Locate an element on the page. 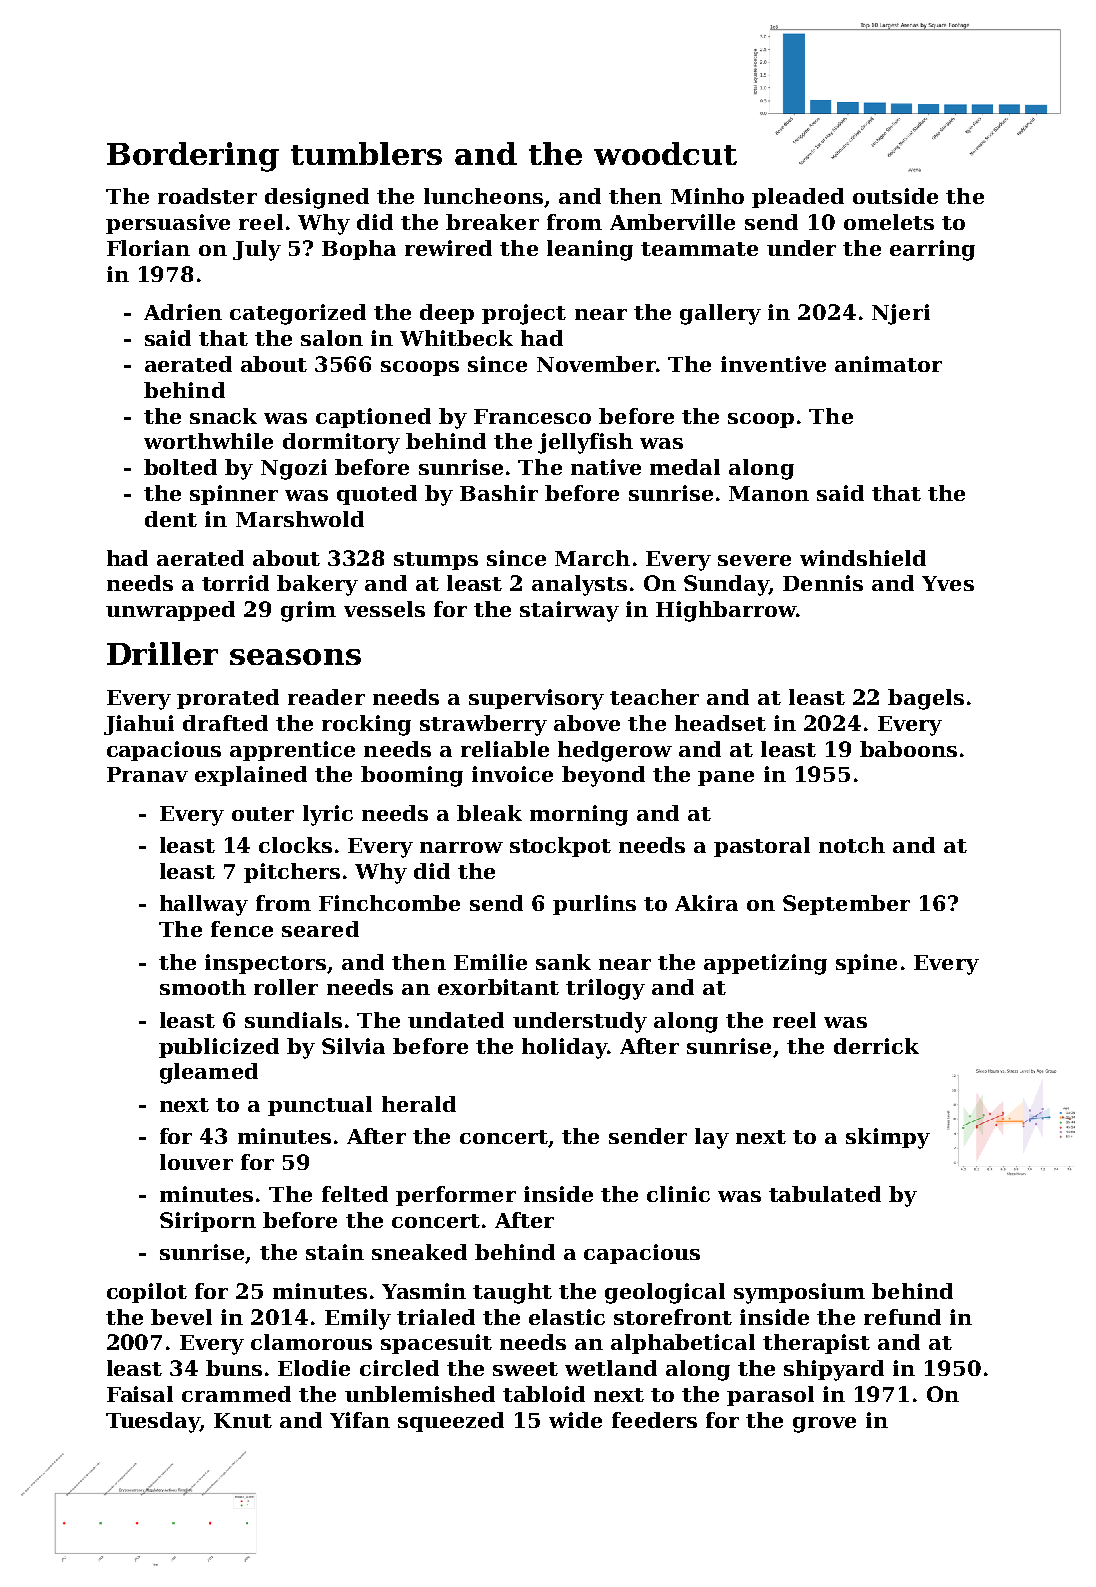 The image size is (1096, 1587). vessels is located at coordinates (384, 609).
